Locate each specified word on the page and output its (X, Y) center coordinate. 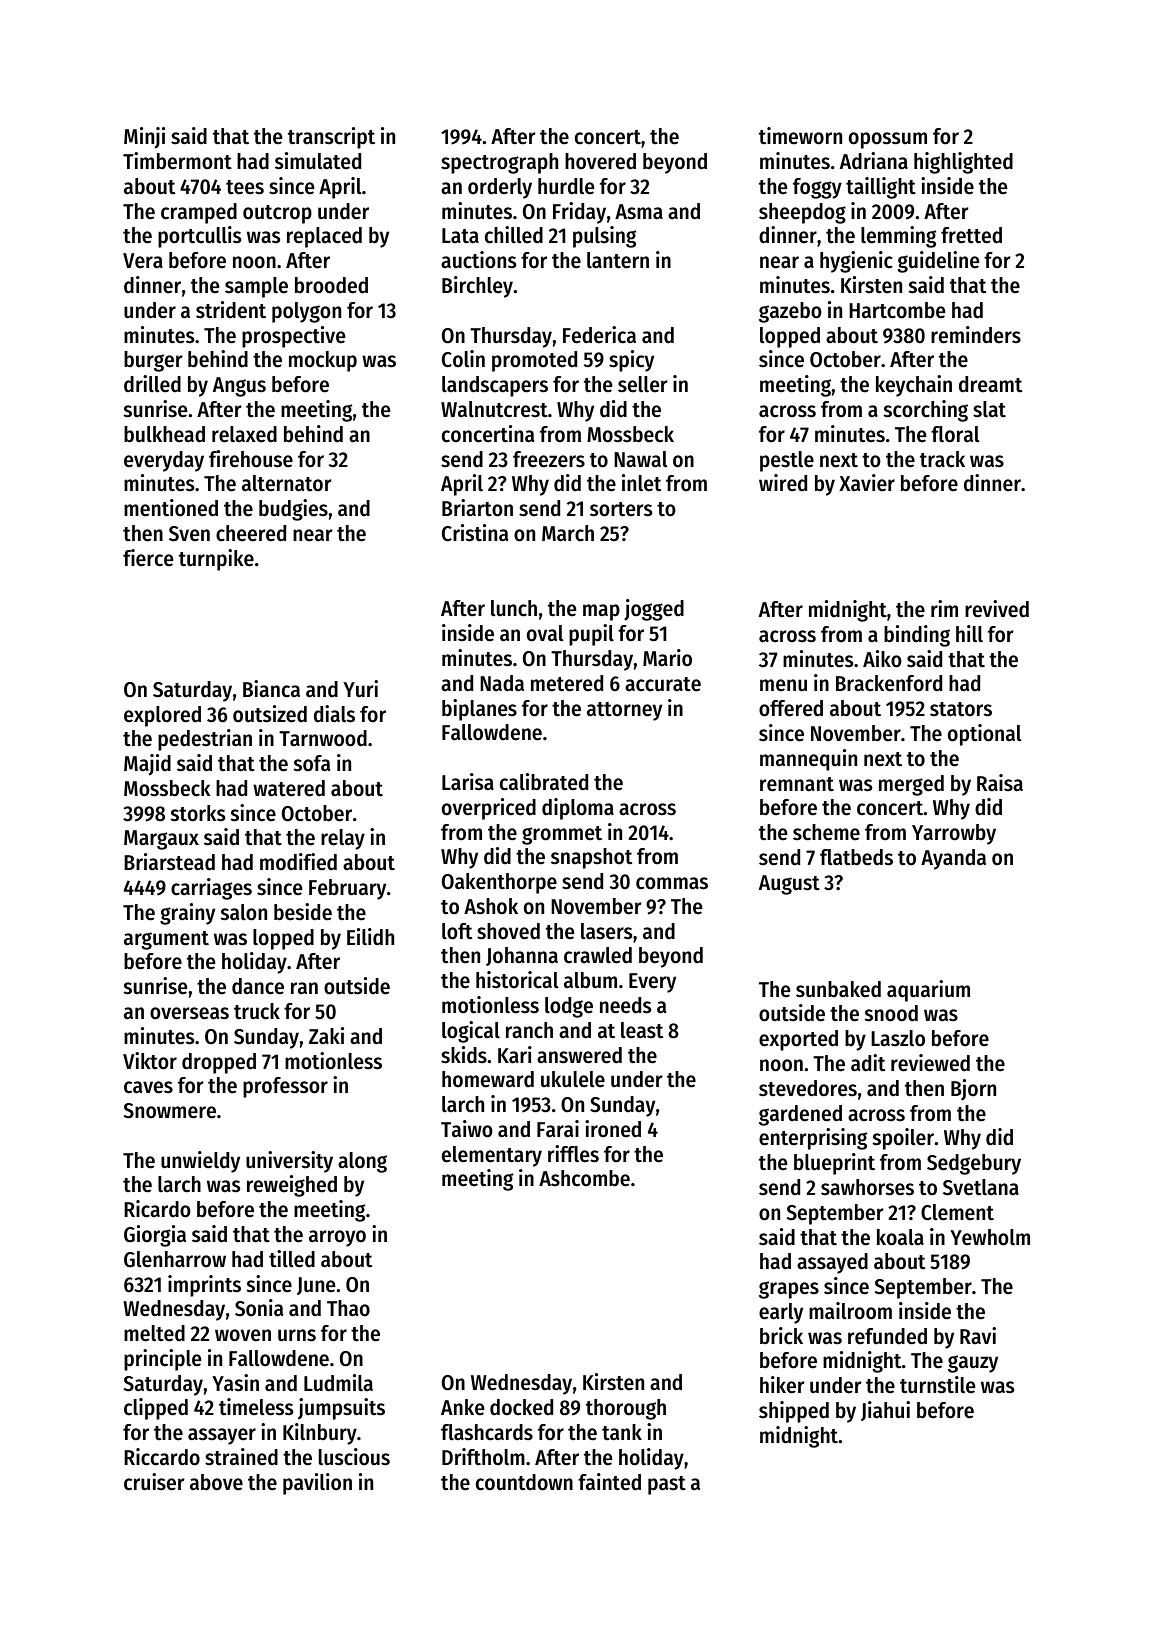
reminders (976, 335)
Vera (143, 261)
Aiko (882, 659)
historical (517, 980)
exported (798, 1040)
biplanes (479, 710)
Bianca (271, 689)
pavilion (317, 1484)
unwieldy (200, 1162)
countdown (524, 1482)
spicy (631, 361)
